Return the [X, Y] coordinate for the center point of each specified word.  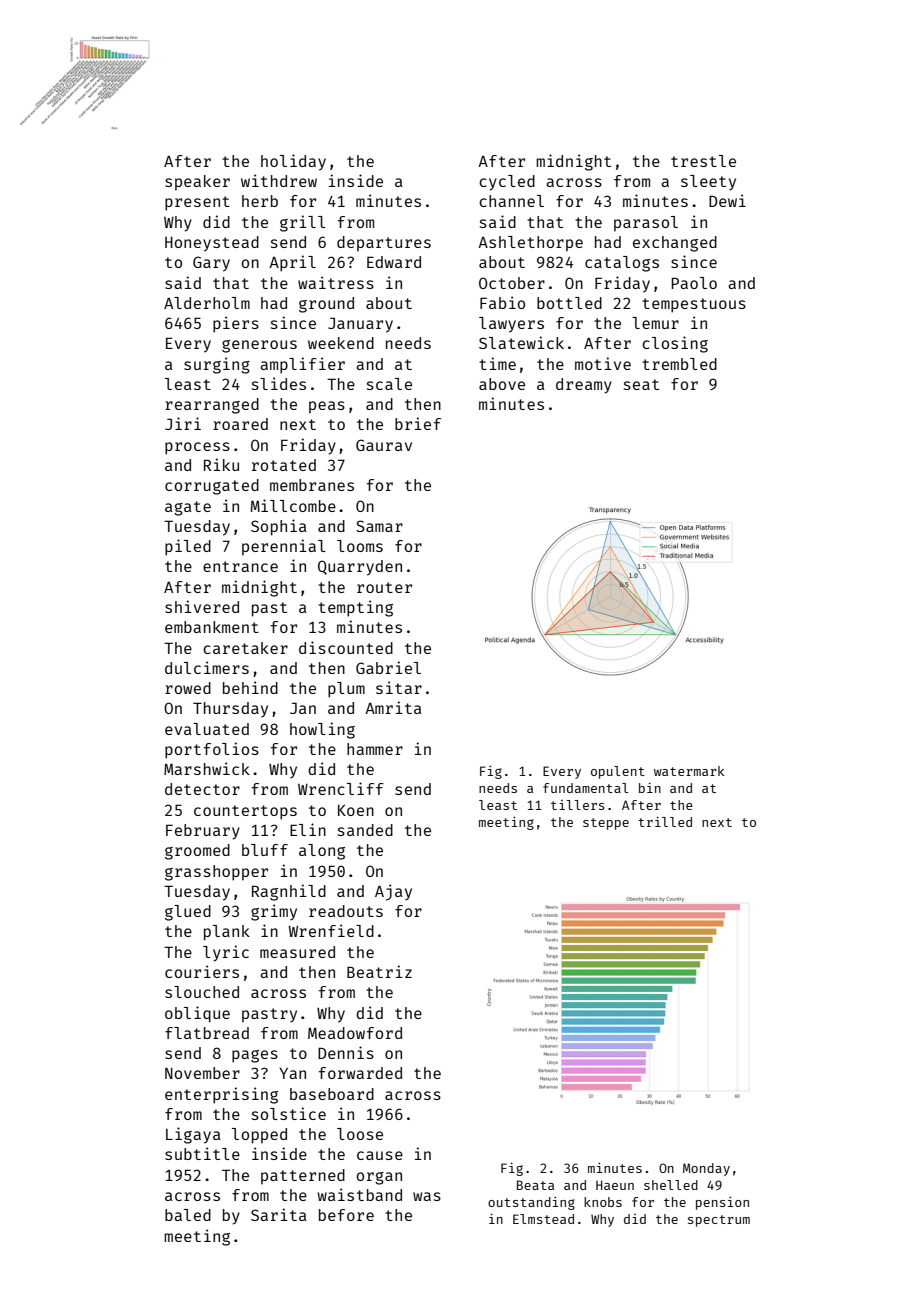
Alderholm [207, 303]
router [384, 587]
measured [297, 952]
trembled [679, 364]
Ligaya [193, 1135]
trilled [665, 821]
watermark [689, 771]
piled [188, 547]
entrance [240, 566]
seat [641, 384]
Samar [379, 526]
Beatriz [379, 971]
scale [389, 384]
